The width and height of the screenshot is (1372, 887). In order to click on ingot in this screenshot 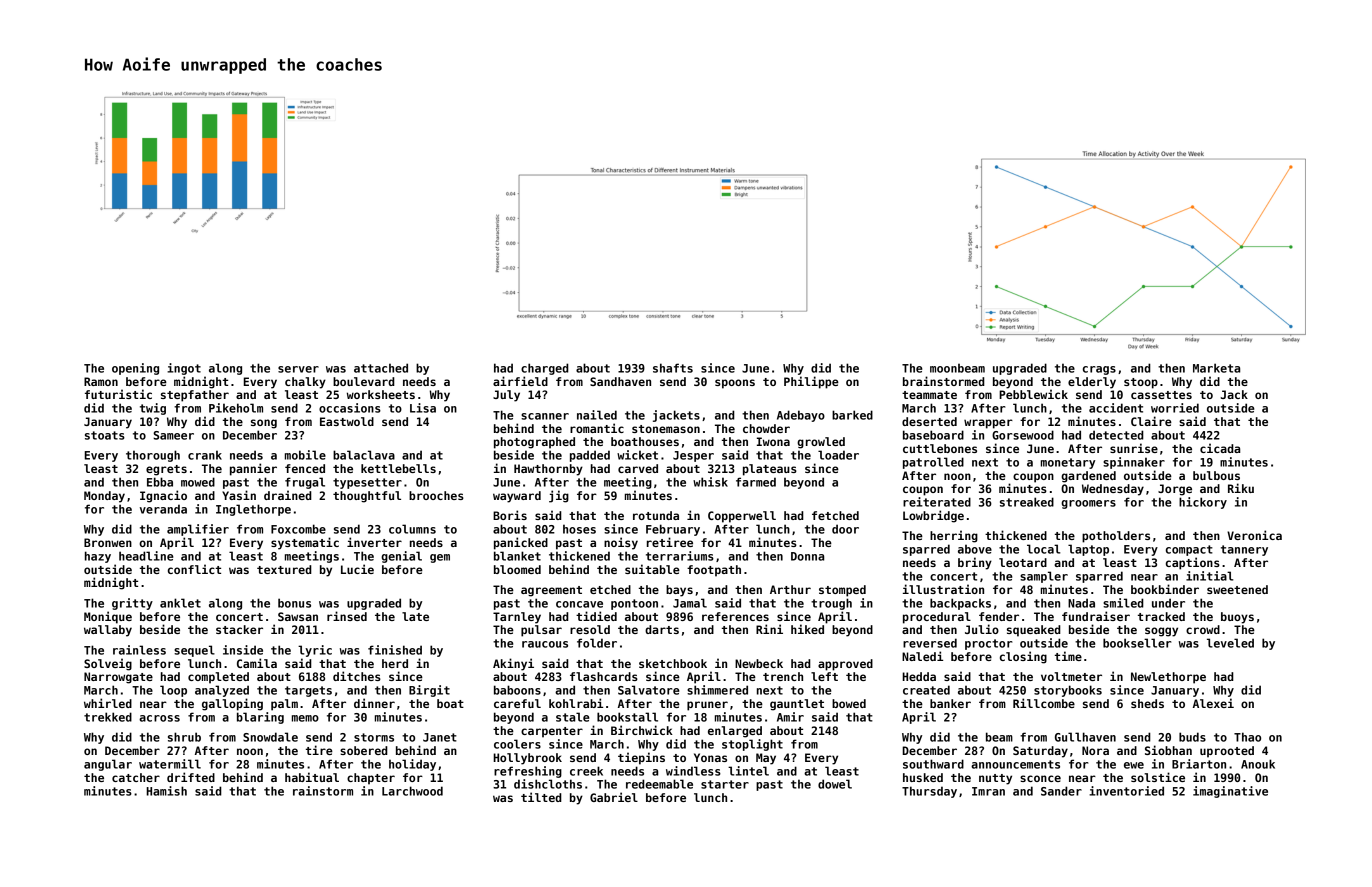, I will do `click(184, 369)`.
